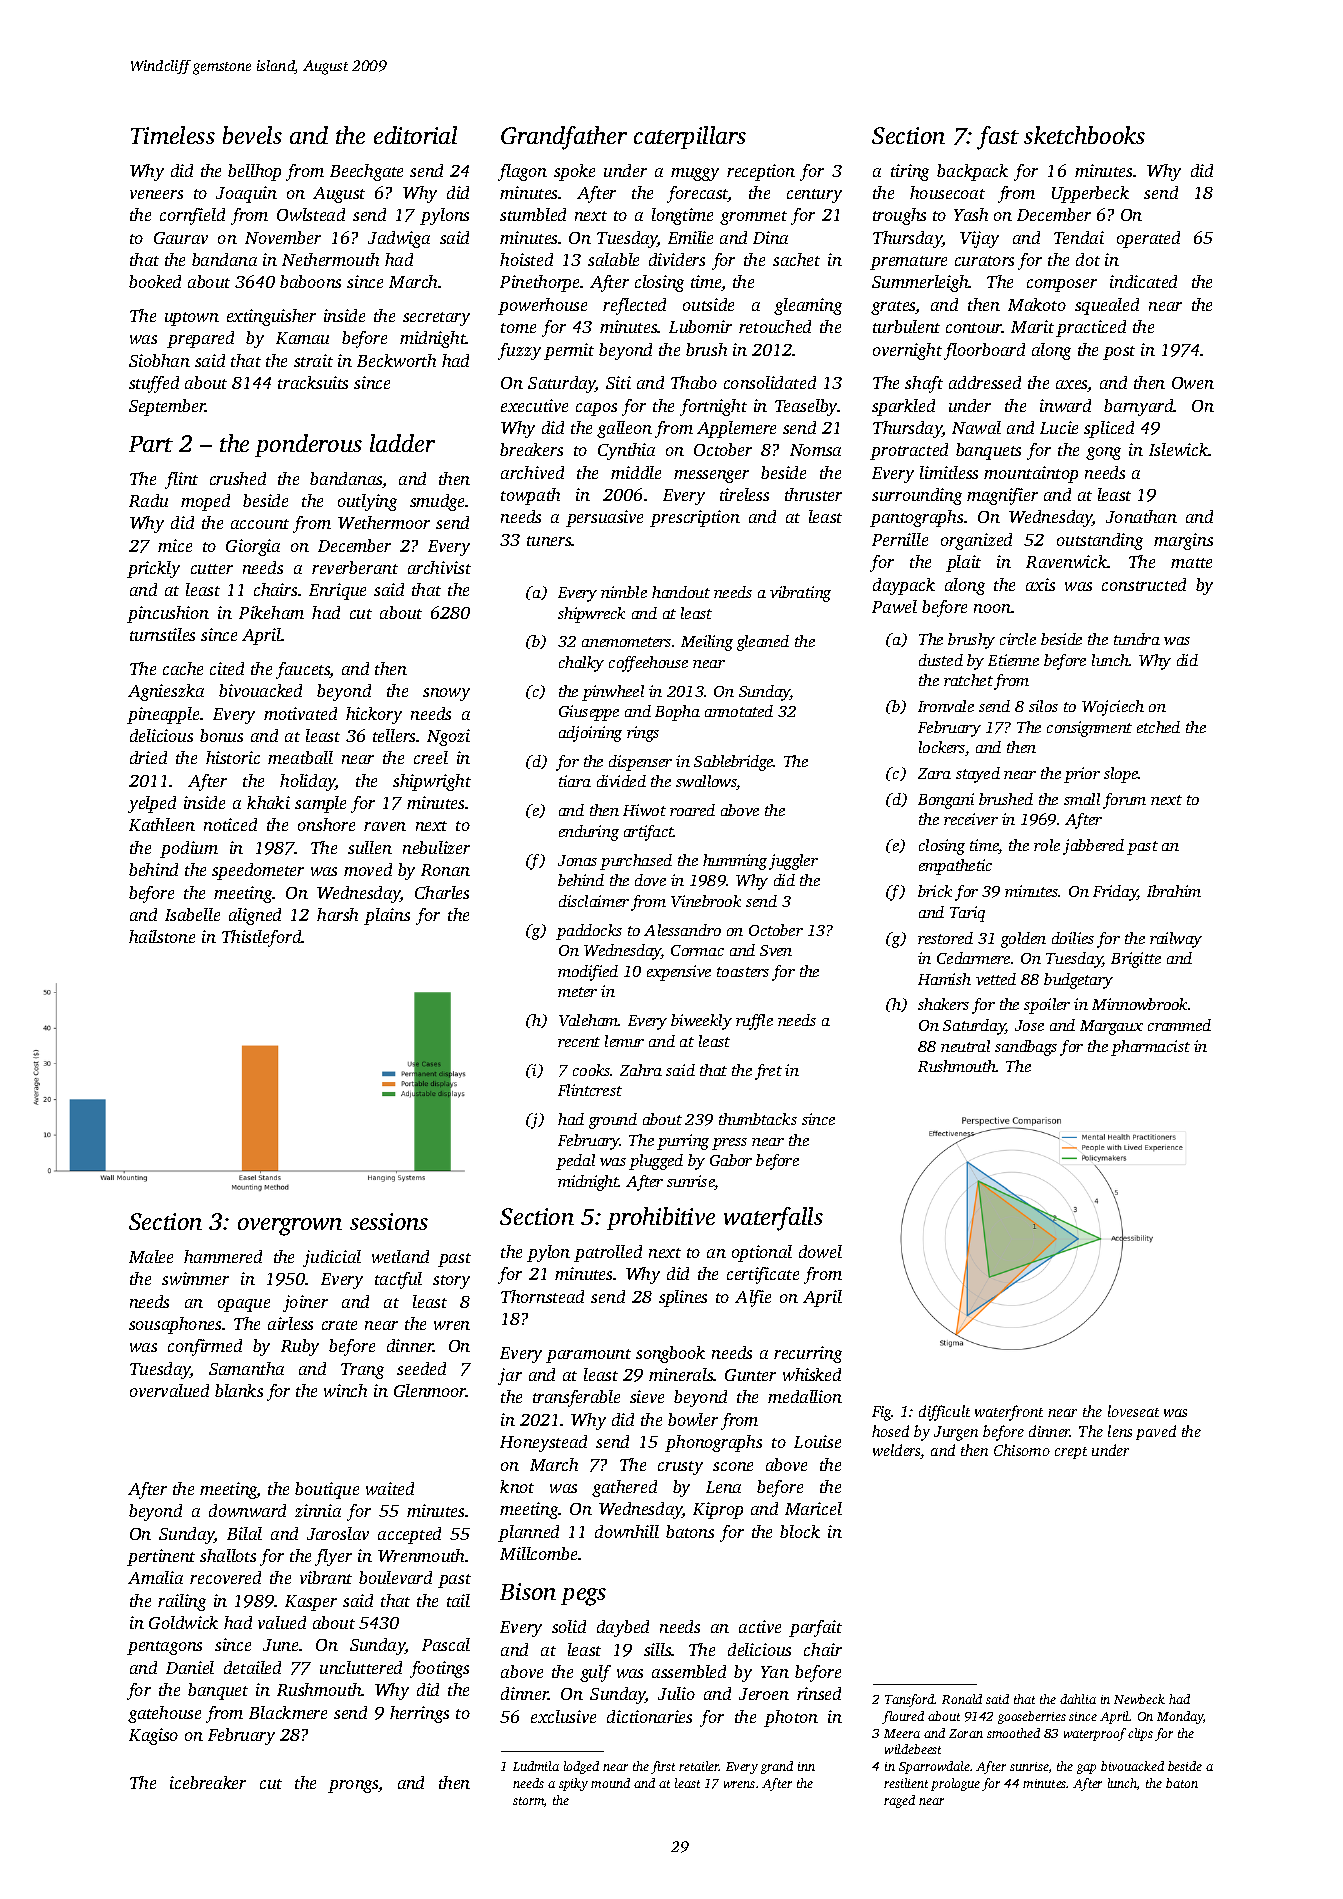  What do you see at coordinates (326, 824) in the screenshot?
I see `onshore` at bounding box center [326, 824].
